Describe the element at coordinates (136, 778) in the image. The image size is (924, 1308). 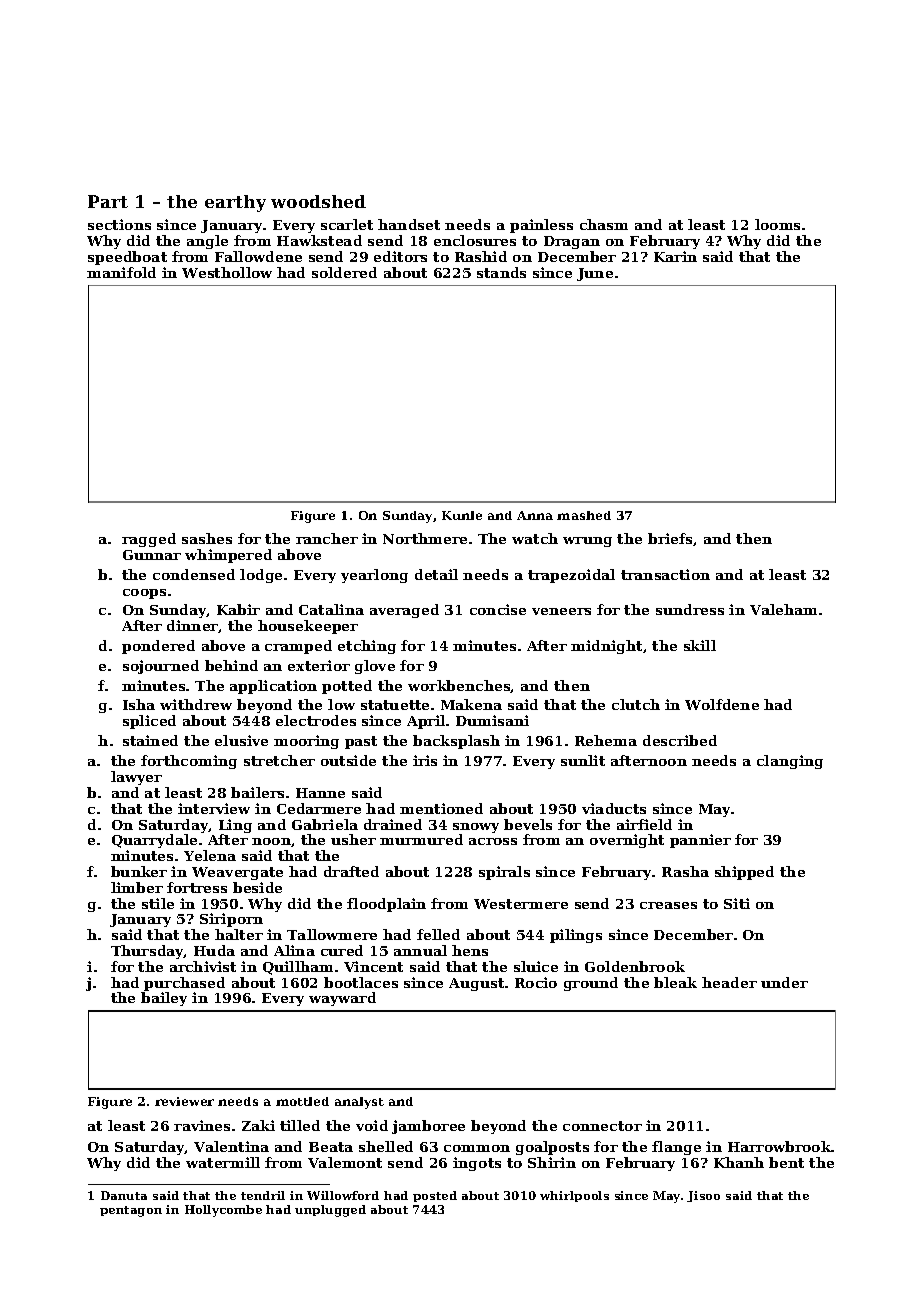
I see `lawyer` at that location.
